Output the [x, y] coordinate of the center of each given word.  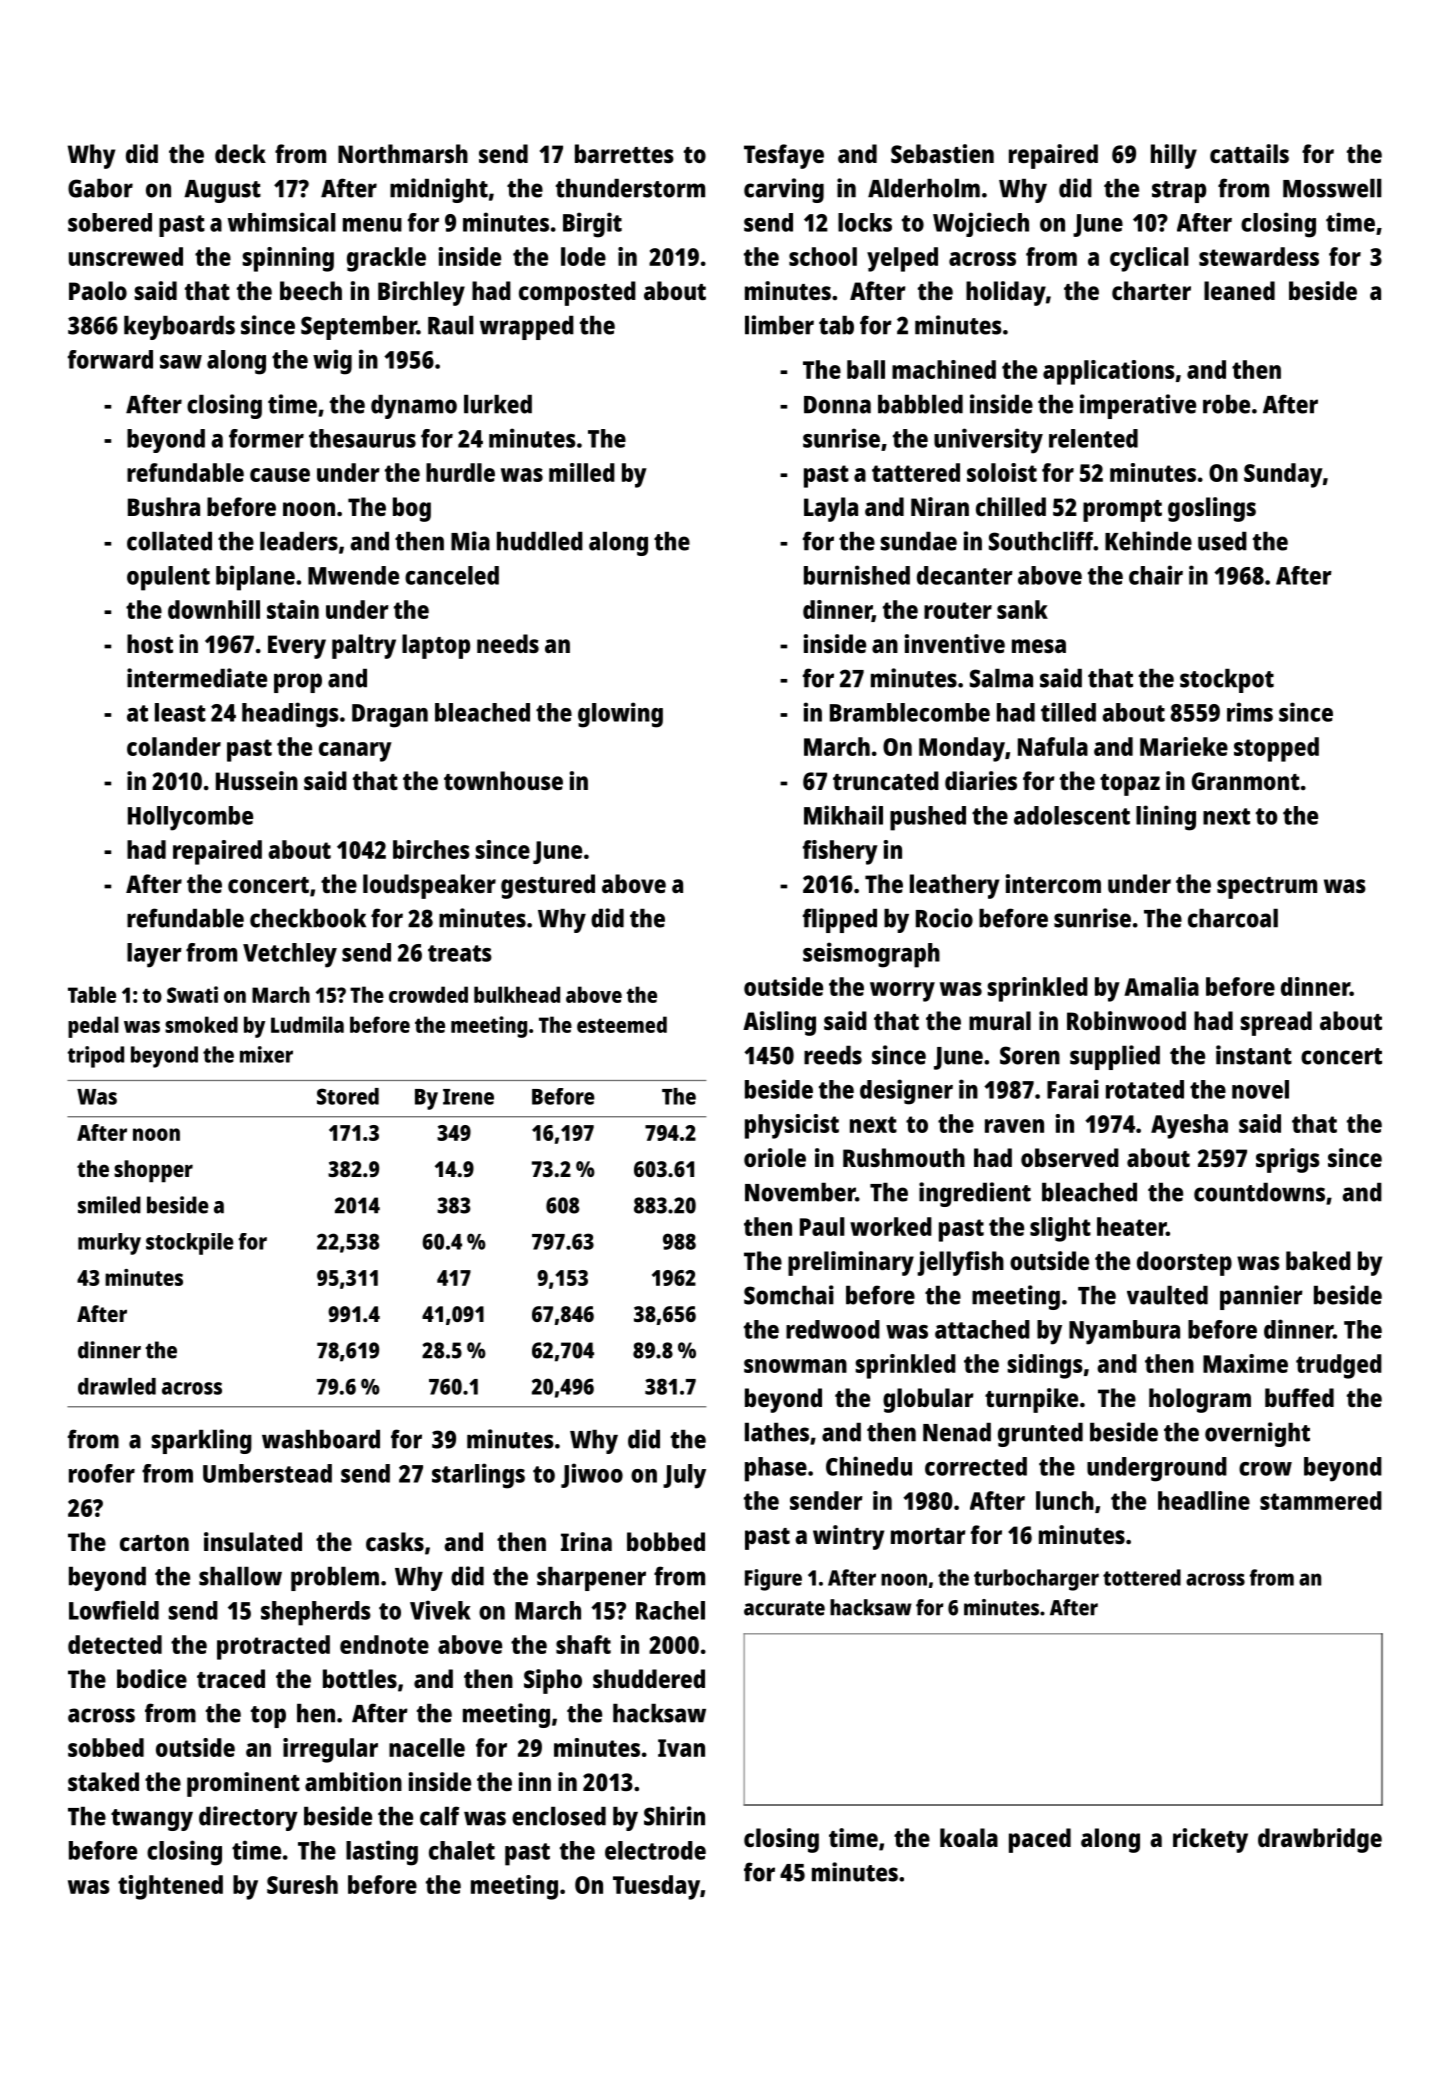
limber [779, 325]
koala [969, 1837]
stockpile [190, 1244]
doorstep [1184, 1263]
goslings [1212, 509]
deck [240, 153]
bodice [152, 1678]
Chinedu [869, 1466]
